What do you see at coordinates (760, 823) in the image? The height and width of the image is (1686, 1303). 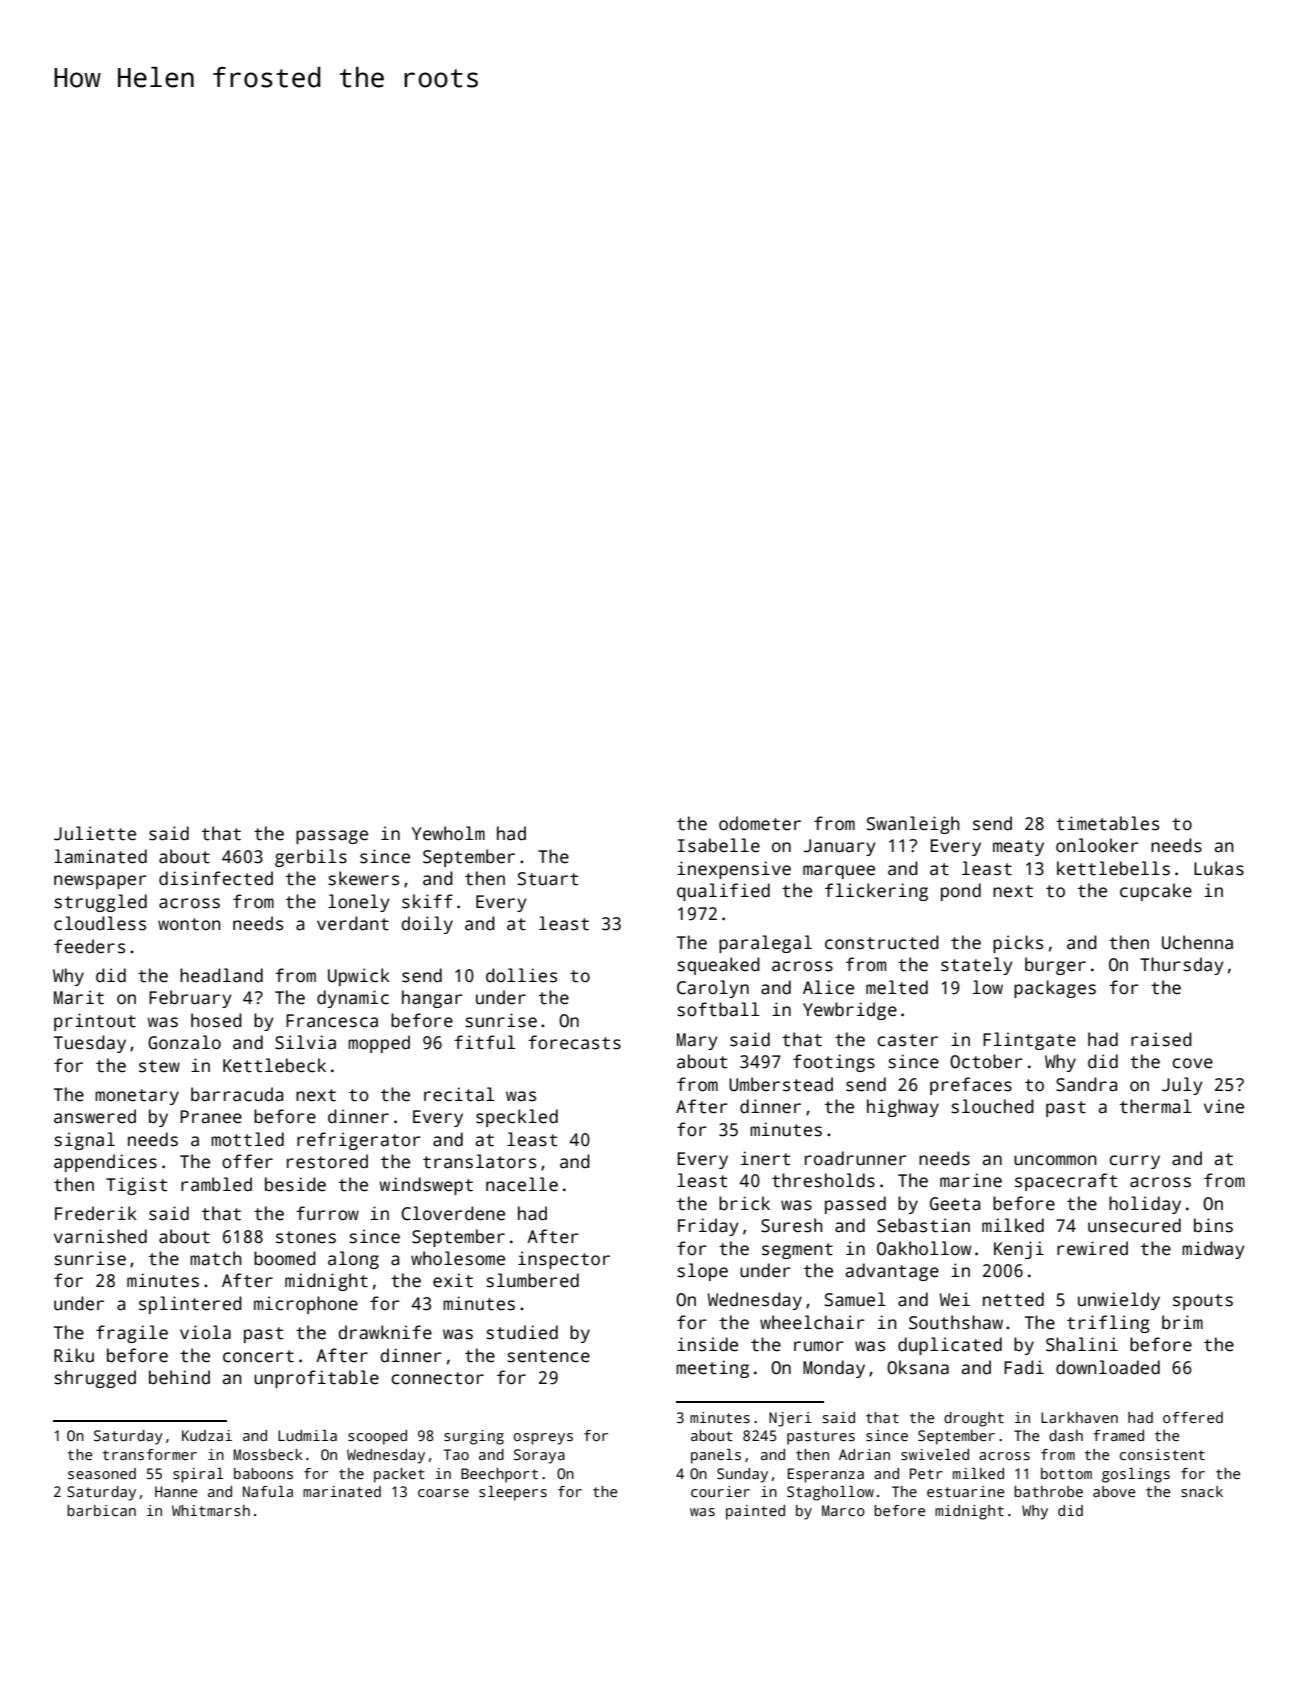 I see `odometer` at bounding box center [760, 823].
